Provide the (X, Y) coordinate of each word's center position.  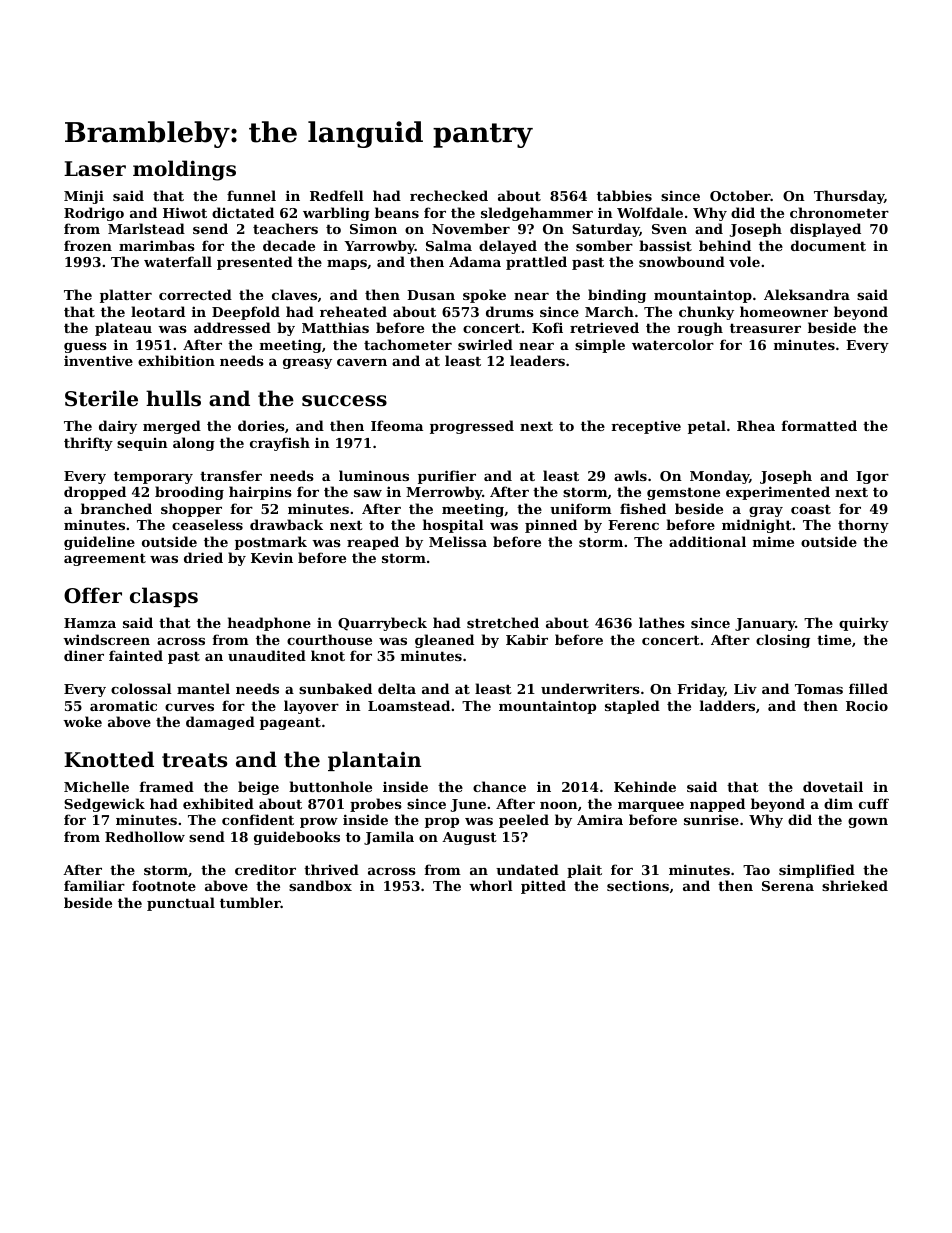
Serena (788, 886)
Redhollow (145, 836)
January (765, 624)
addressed (232, 327)
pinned (551, 526)
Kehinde (645, 786)
